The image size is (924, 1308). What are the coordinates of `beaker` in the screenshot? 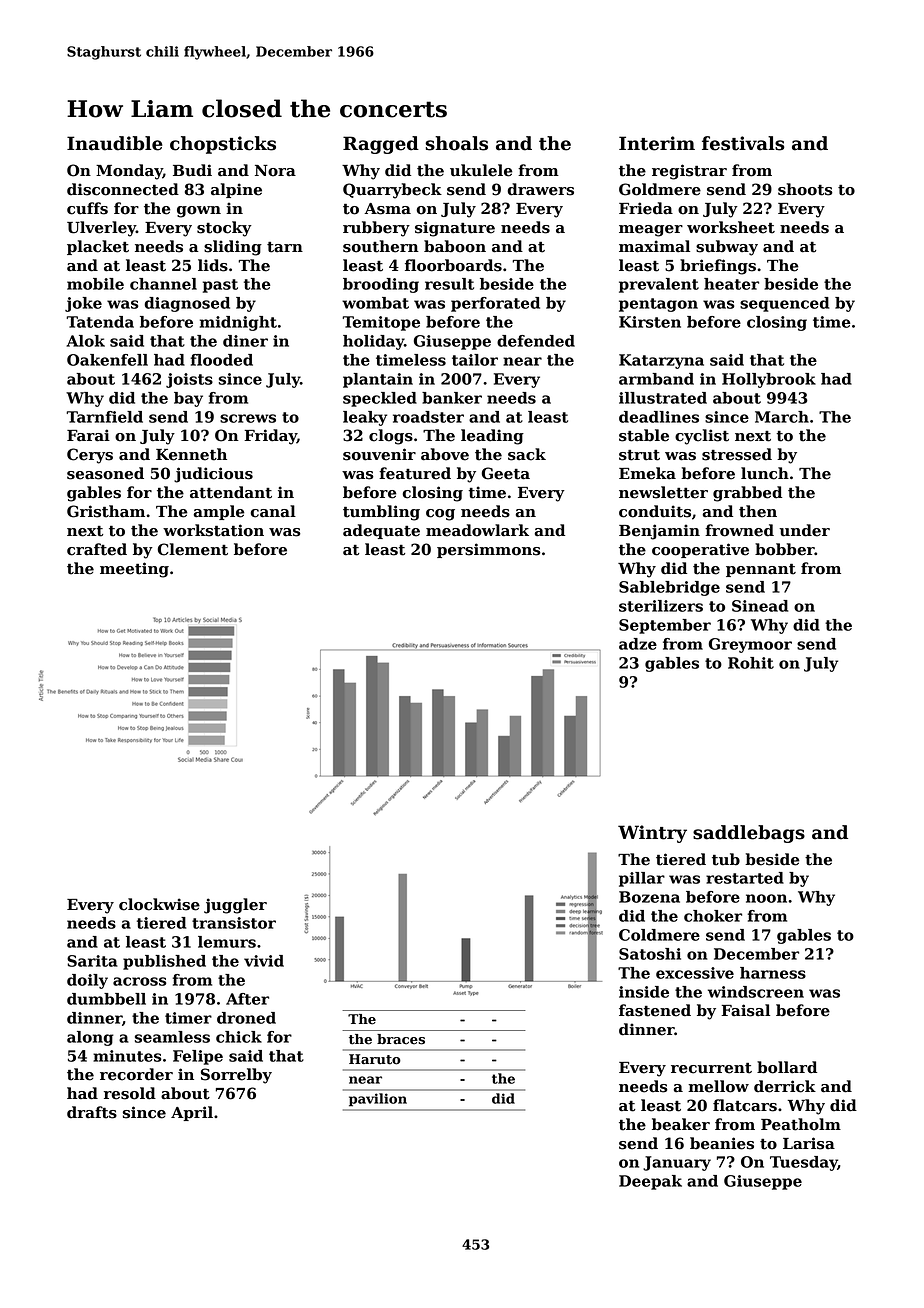 It's located at (681, 1124).
